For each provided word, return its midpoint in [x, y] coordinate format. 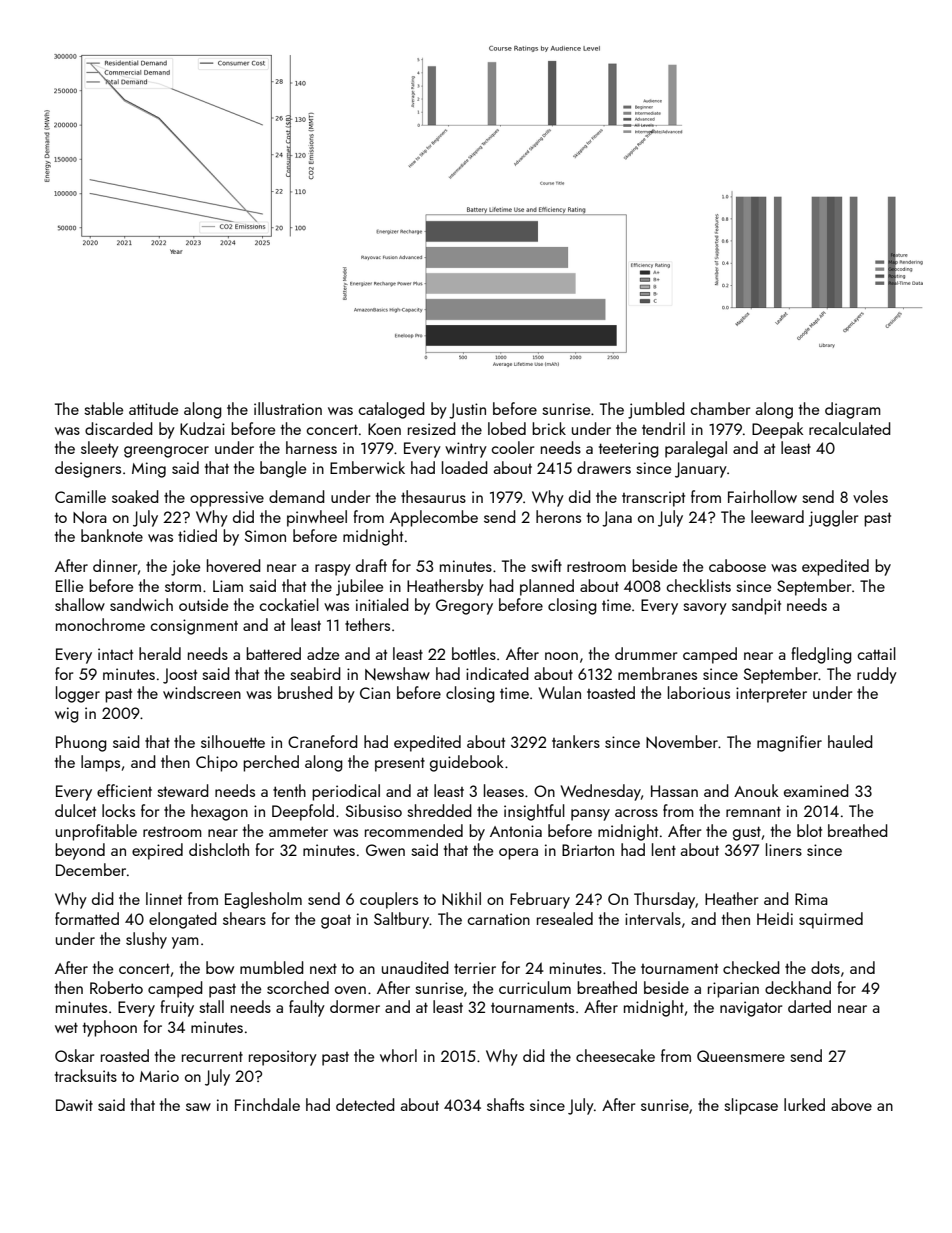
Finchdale [267, 1104]
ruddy [877, 675]
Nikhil [461, 899]
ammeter [298, 831]
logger [78, 694]
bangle [283, 469]
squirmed [831, 920]
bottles [474, 653]
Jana [617, 519]
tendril [663, 428]
